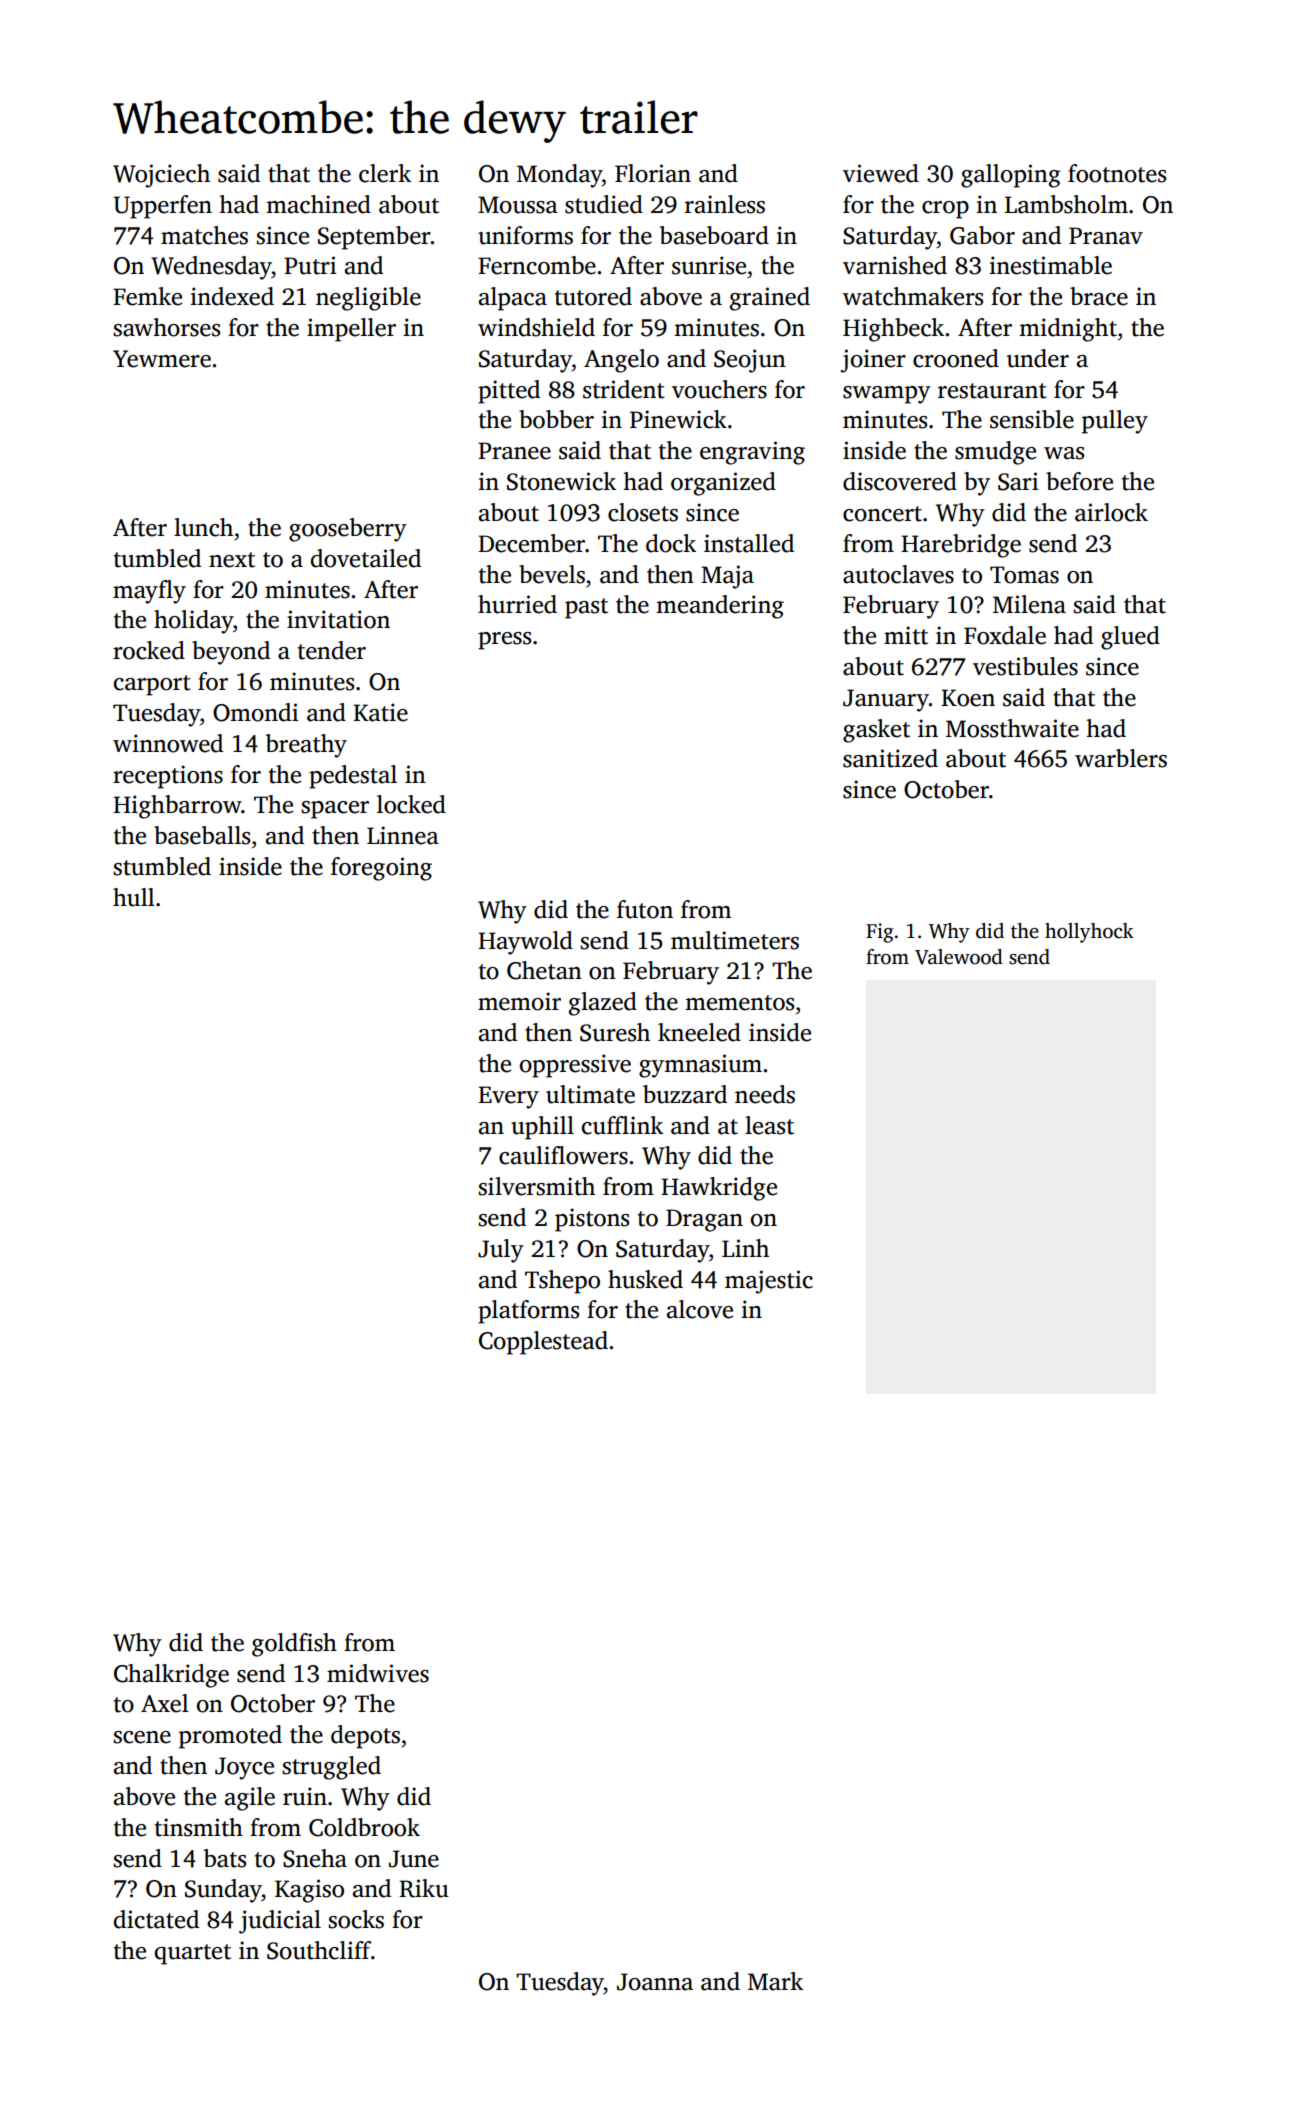  What do you see at coordinates (775, 1981) in the screenshot?
I see `Mark` at bounding box center [775, 1981].
